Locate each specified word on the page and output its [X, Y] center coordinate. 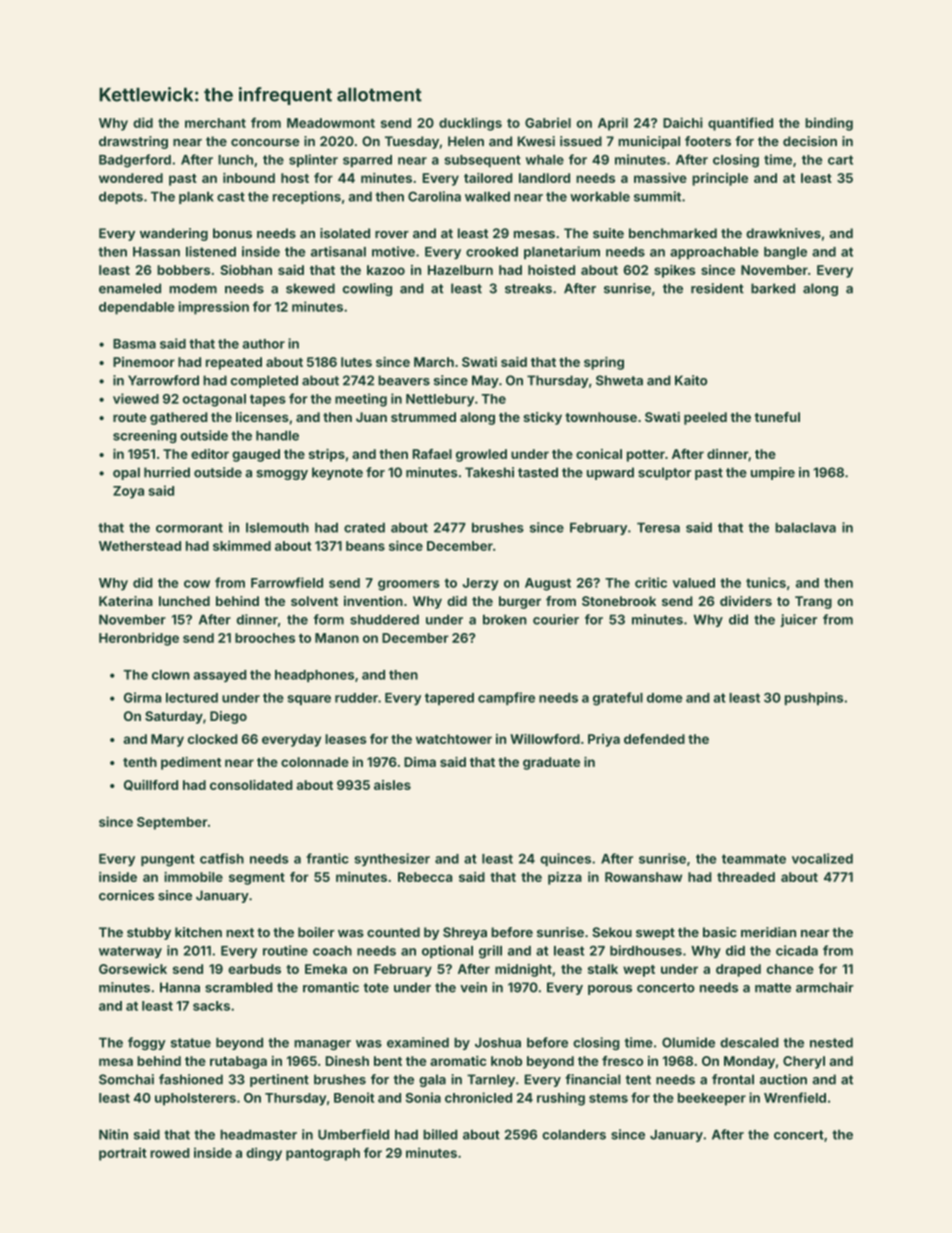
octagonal [214, 400]
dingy [264, 1154]
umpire [773, 473]
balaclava [805, 528]
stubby [149, 933]
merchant [215, 123]
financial [593, 1079]
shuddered [384, 620]
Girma [142, 697]
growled [481, 455]
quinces [565, 859]
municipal [649, 142]
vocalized [822, 858]
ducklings [470, 124]
